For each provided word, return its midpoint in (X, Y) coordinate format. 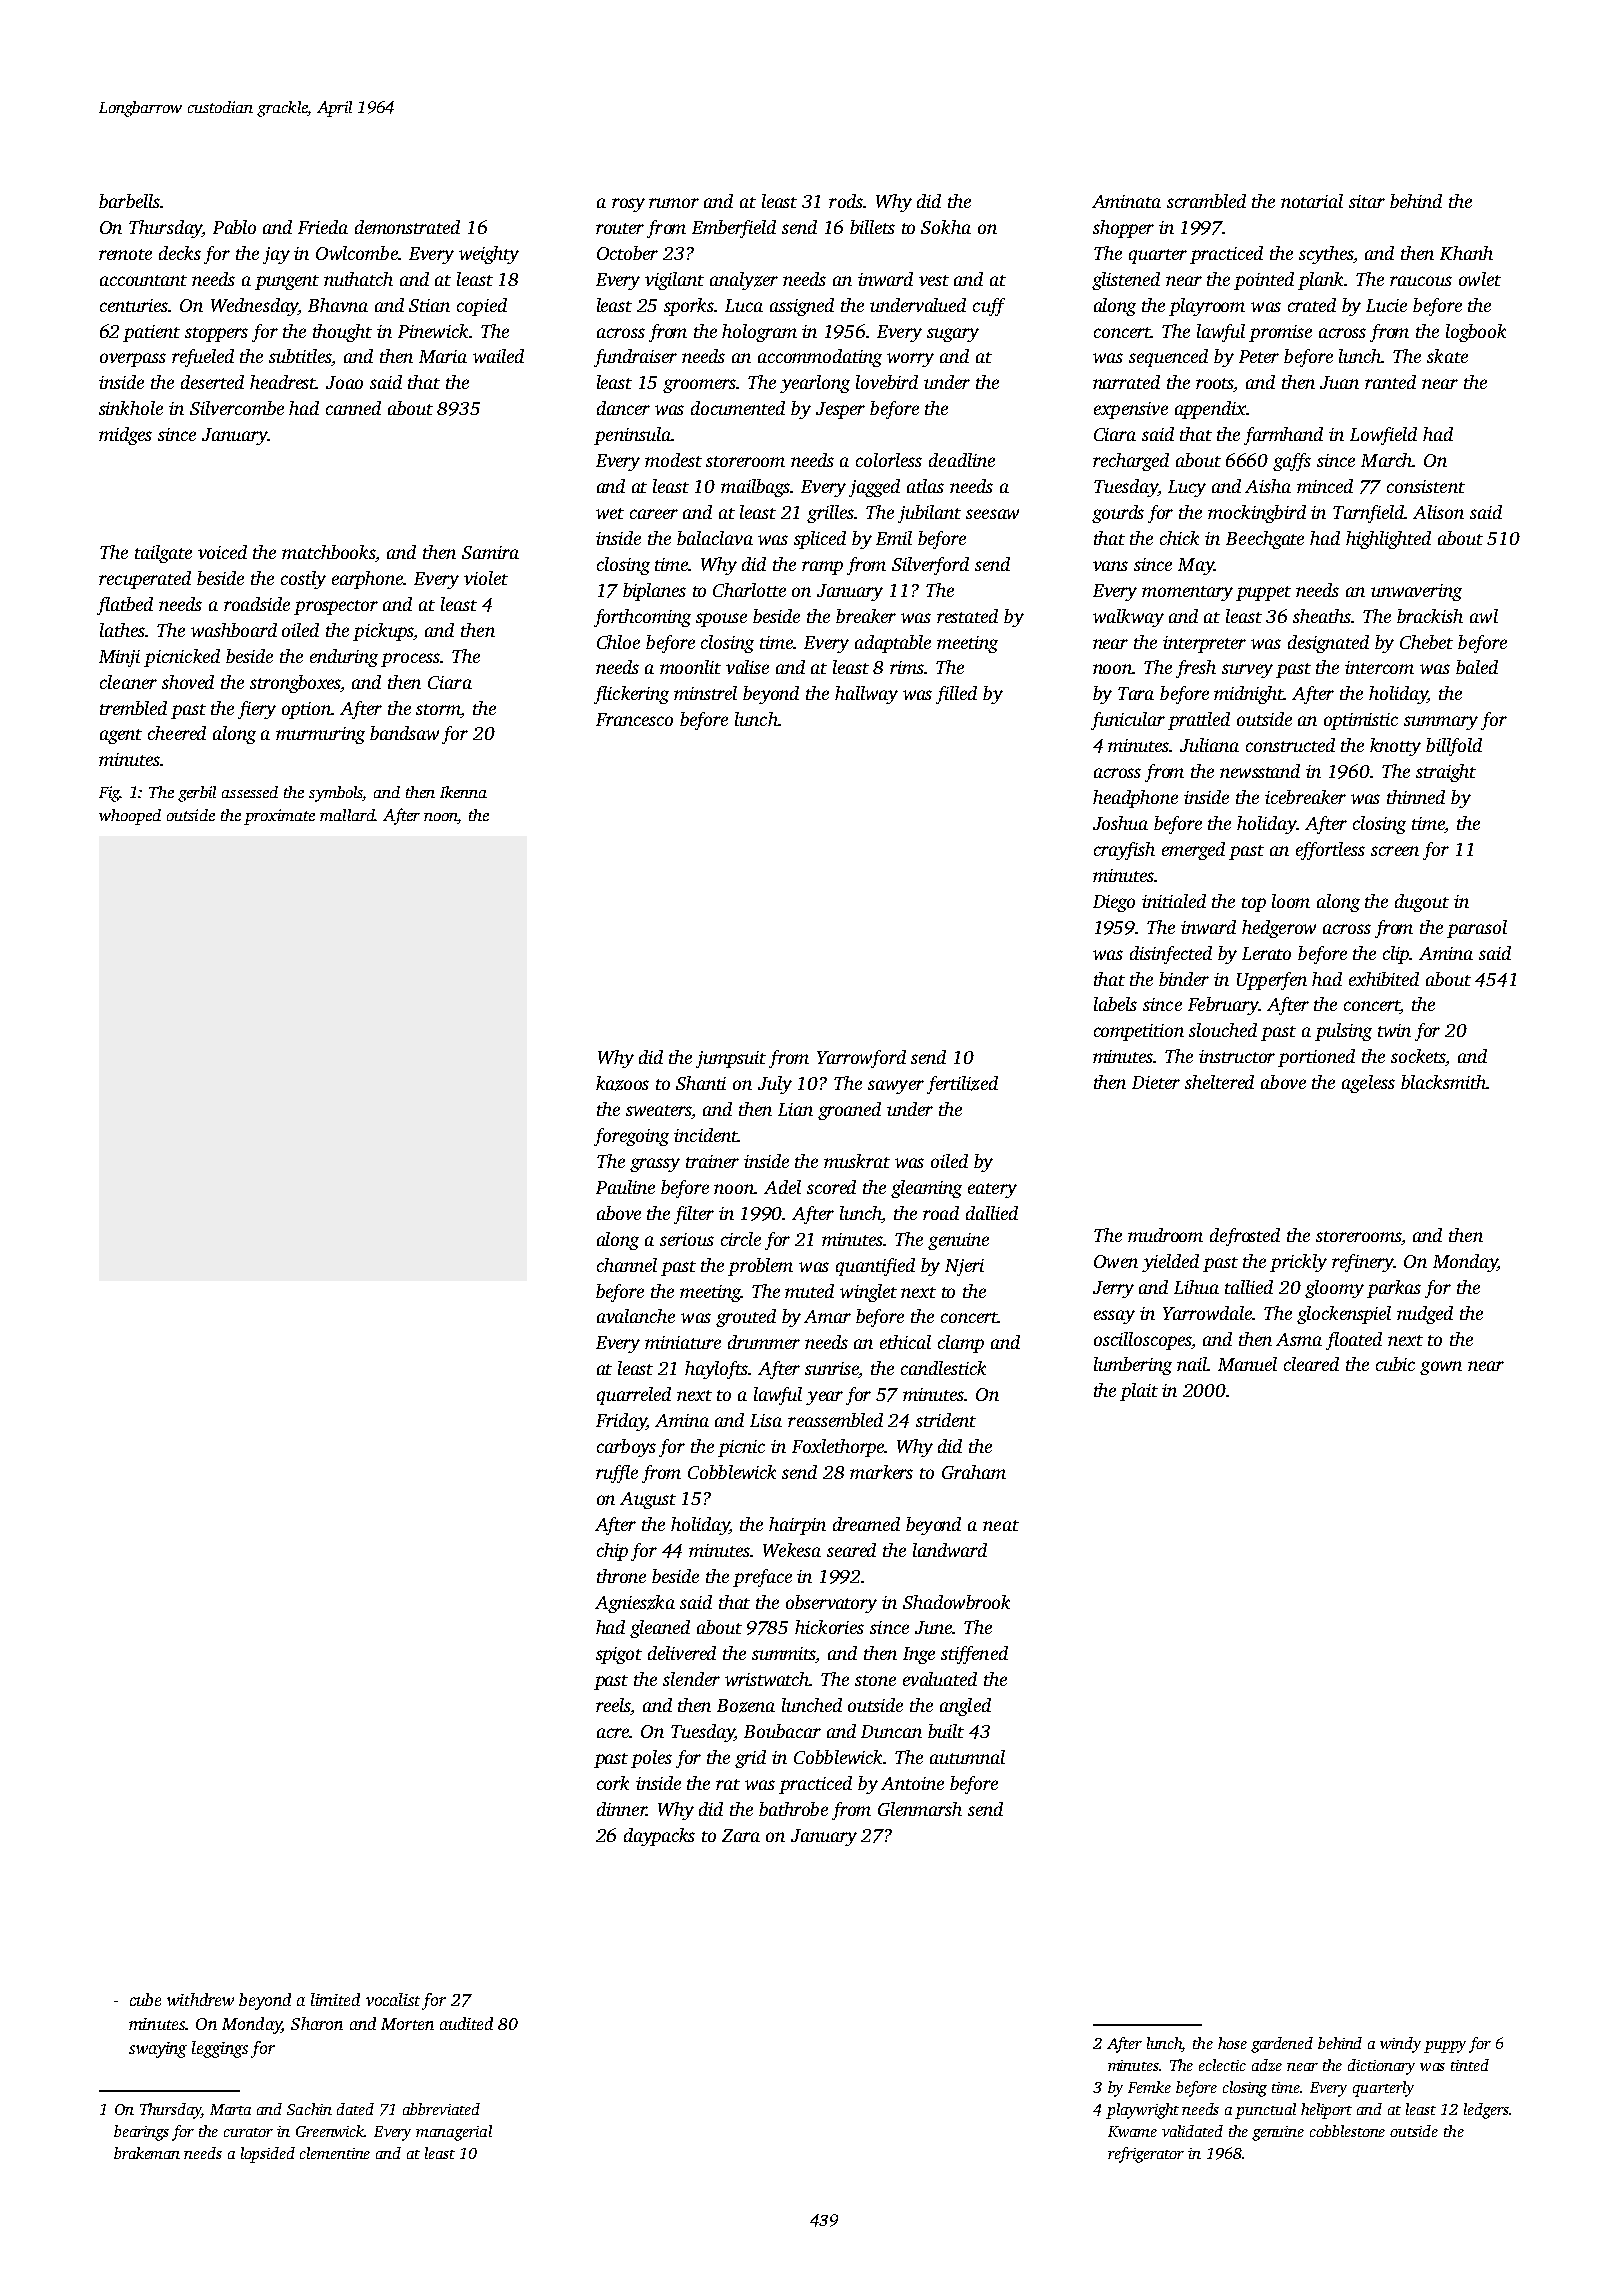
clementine (335, 2153)
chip (612, 1552)
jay (276, 255)
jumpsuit (731, 1059)
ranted (1390, 382)
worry (910, 360)
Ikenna (463, 792)
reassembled (835, 1420)
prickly (1298, 1263)
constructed (1290, 745)
